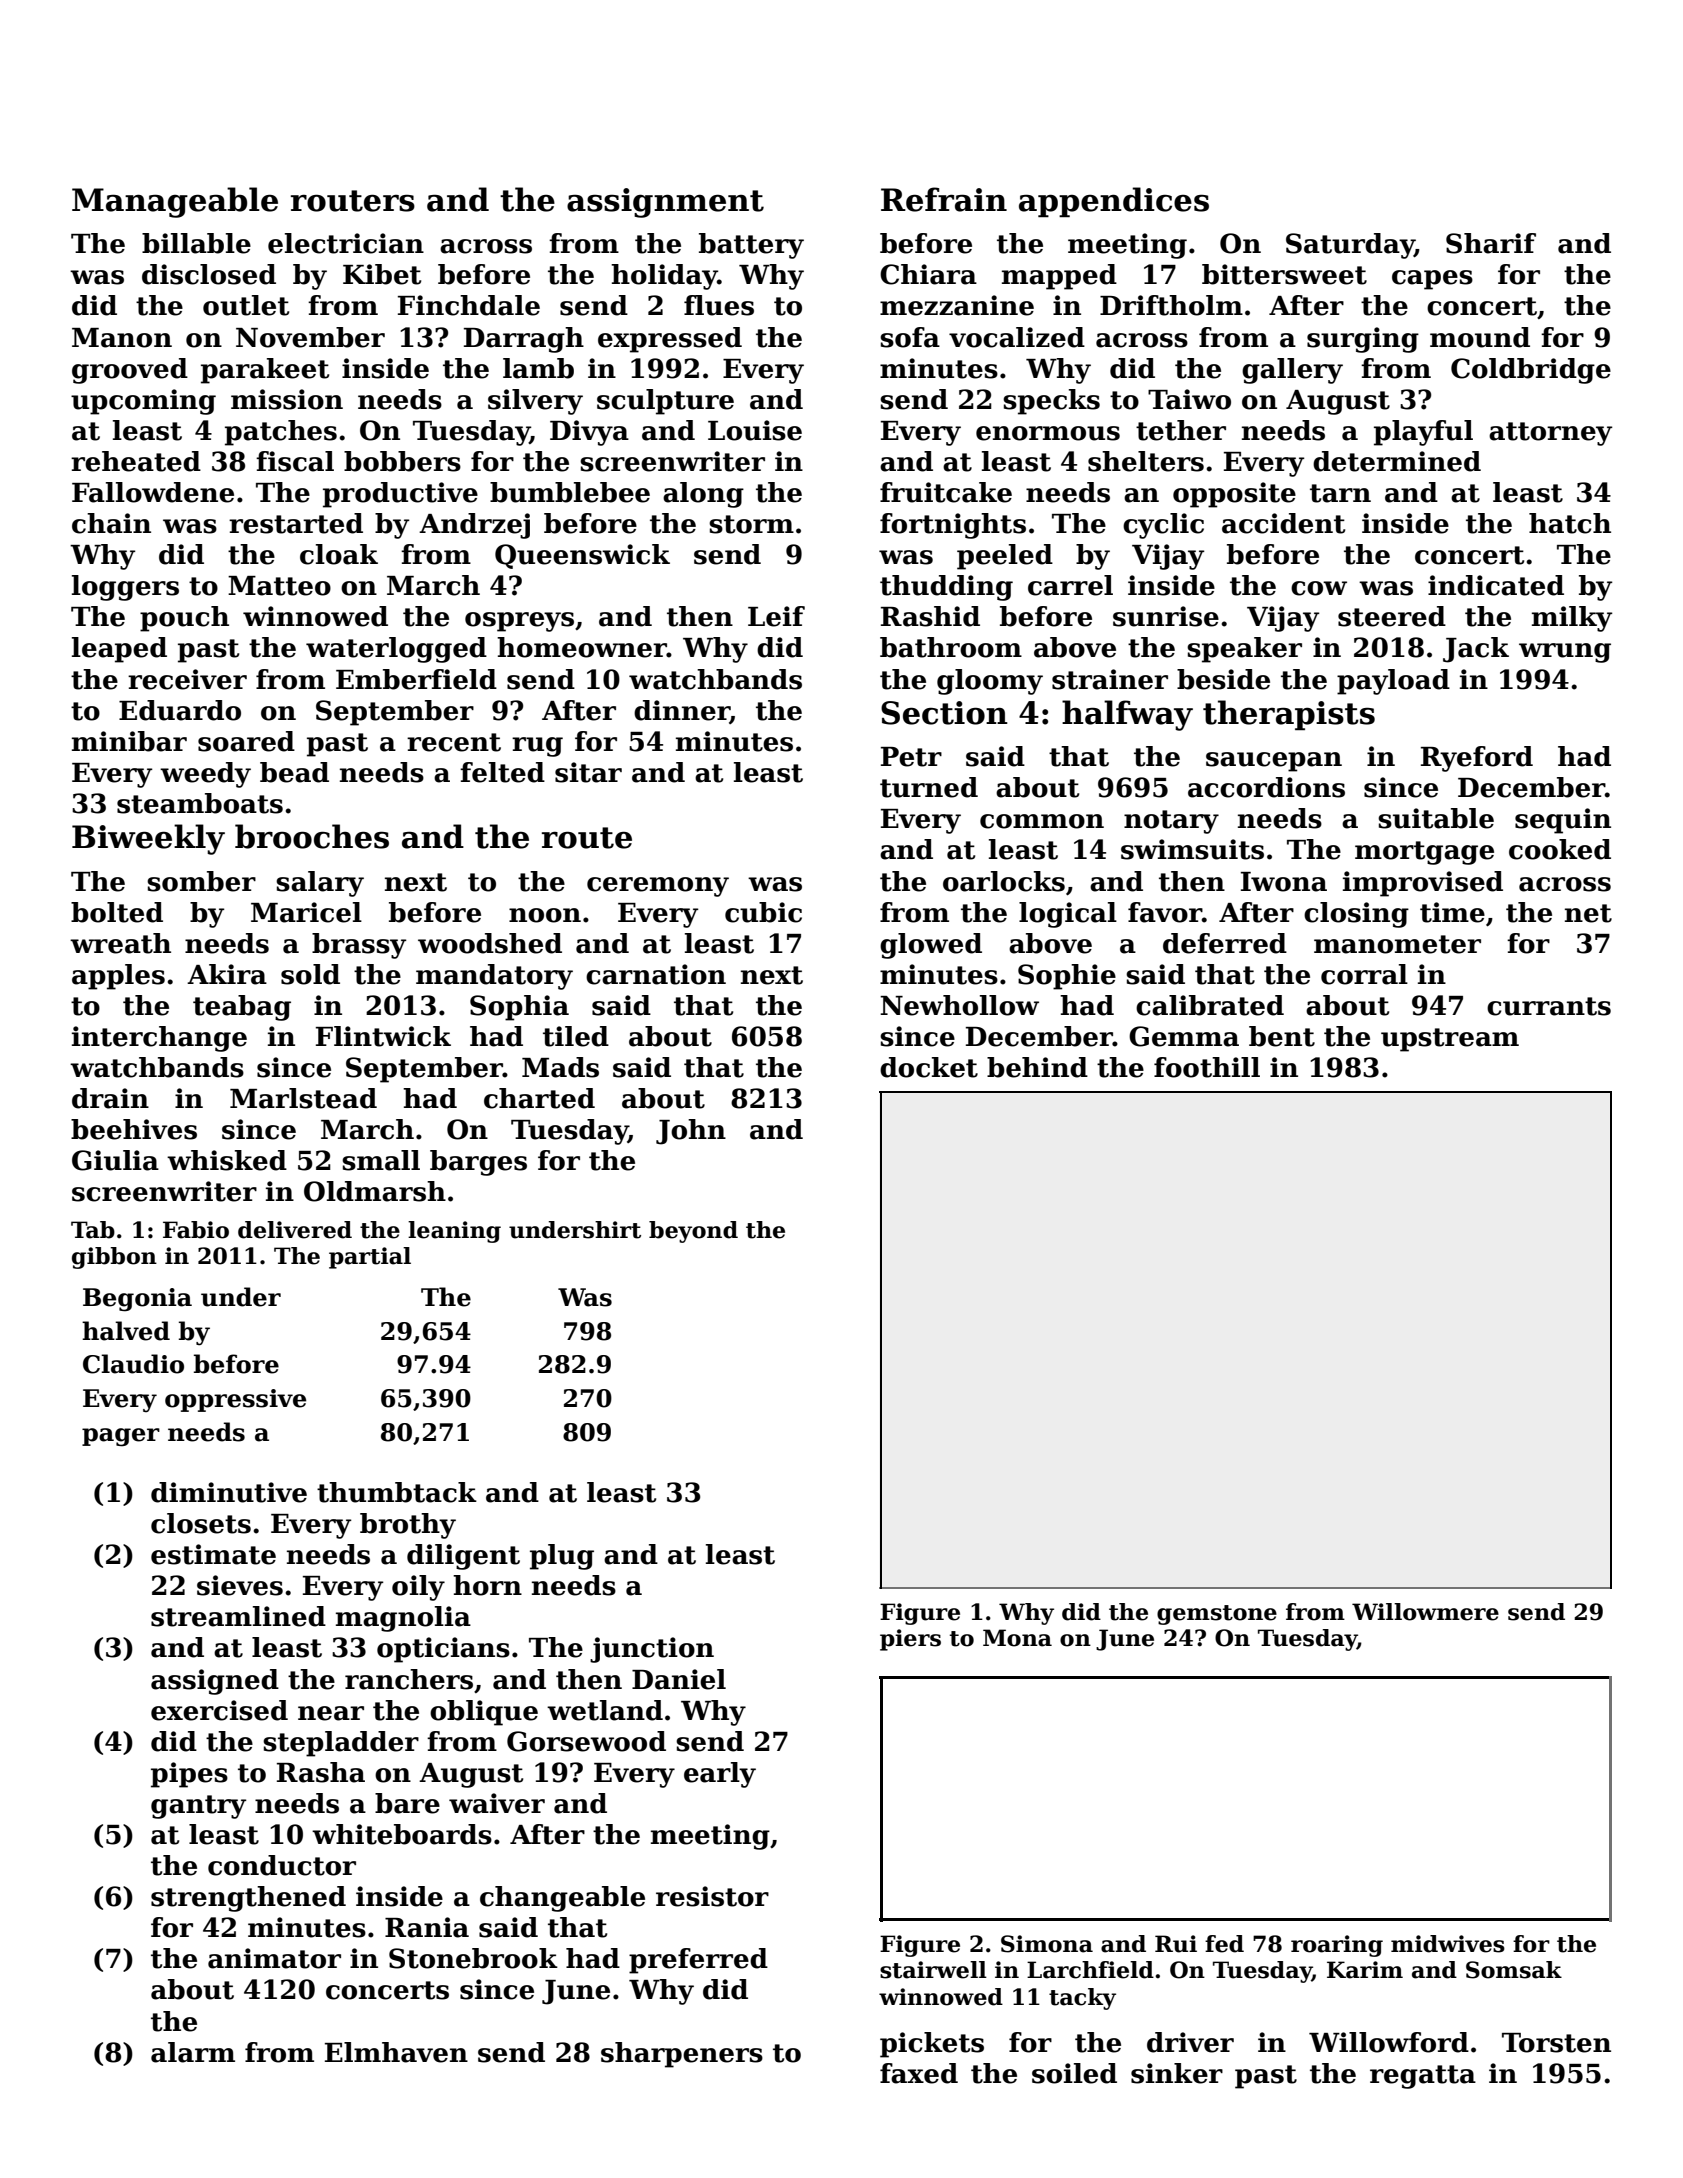 The image size is (1683, 2178). Describe the element at coordinates (1423, 2077) in the screenshot. I see `regatta` at that location.
